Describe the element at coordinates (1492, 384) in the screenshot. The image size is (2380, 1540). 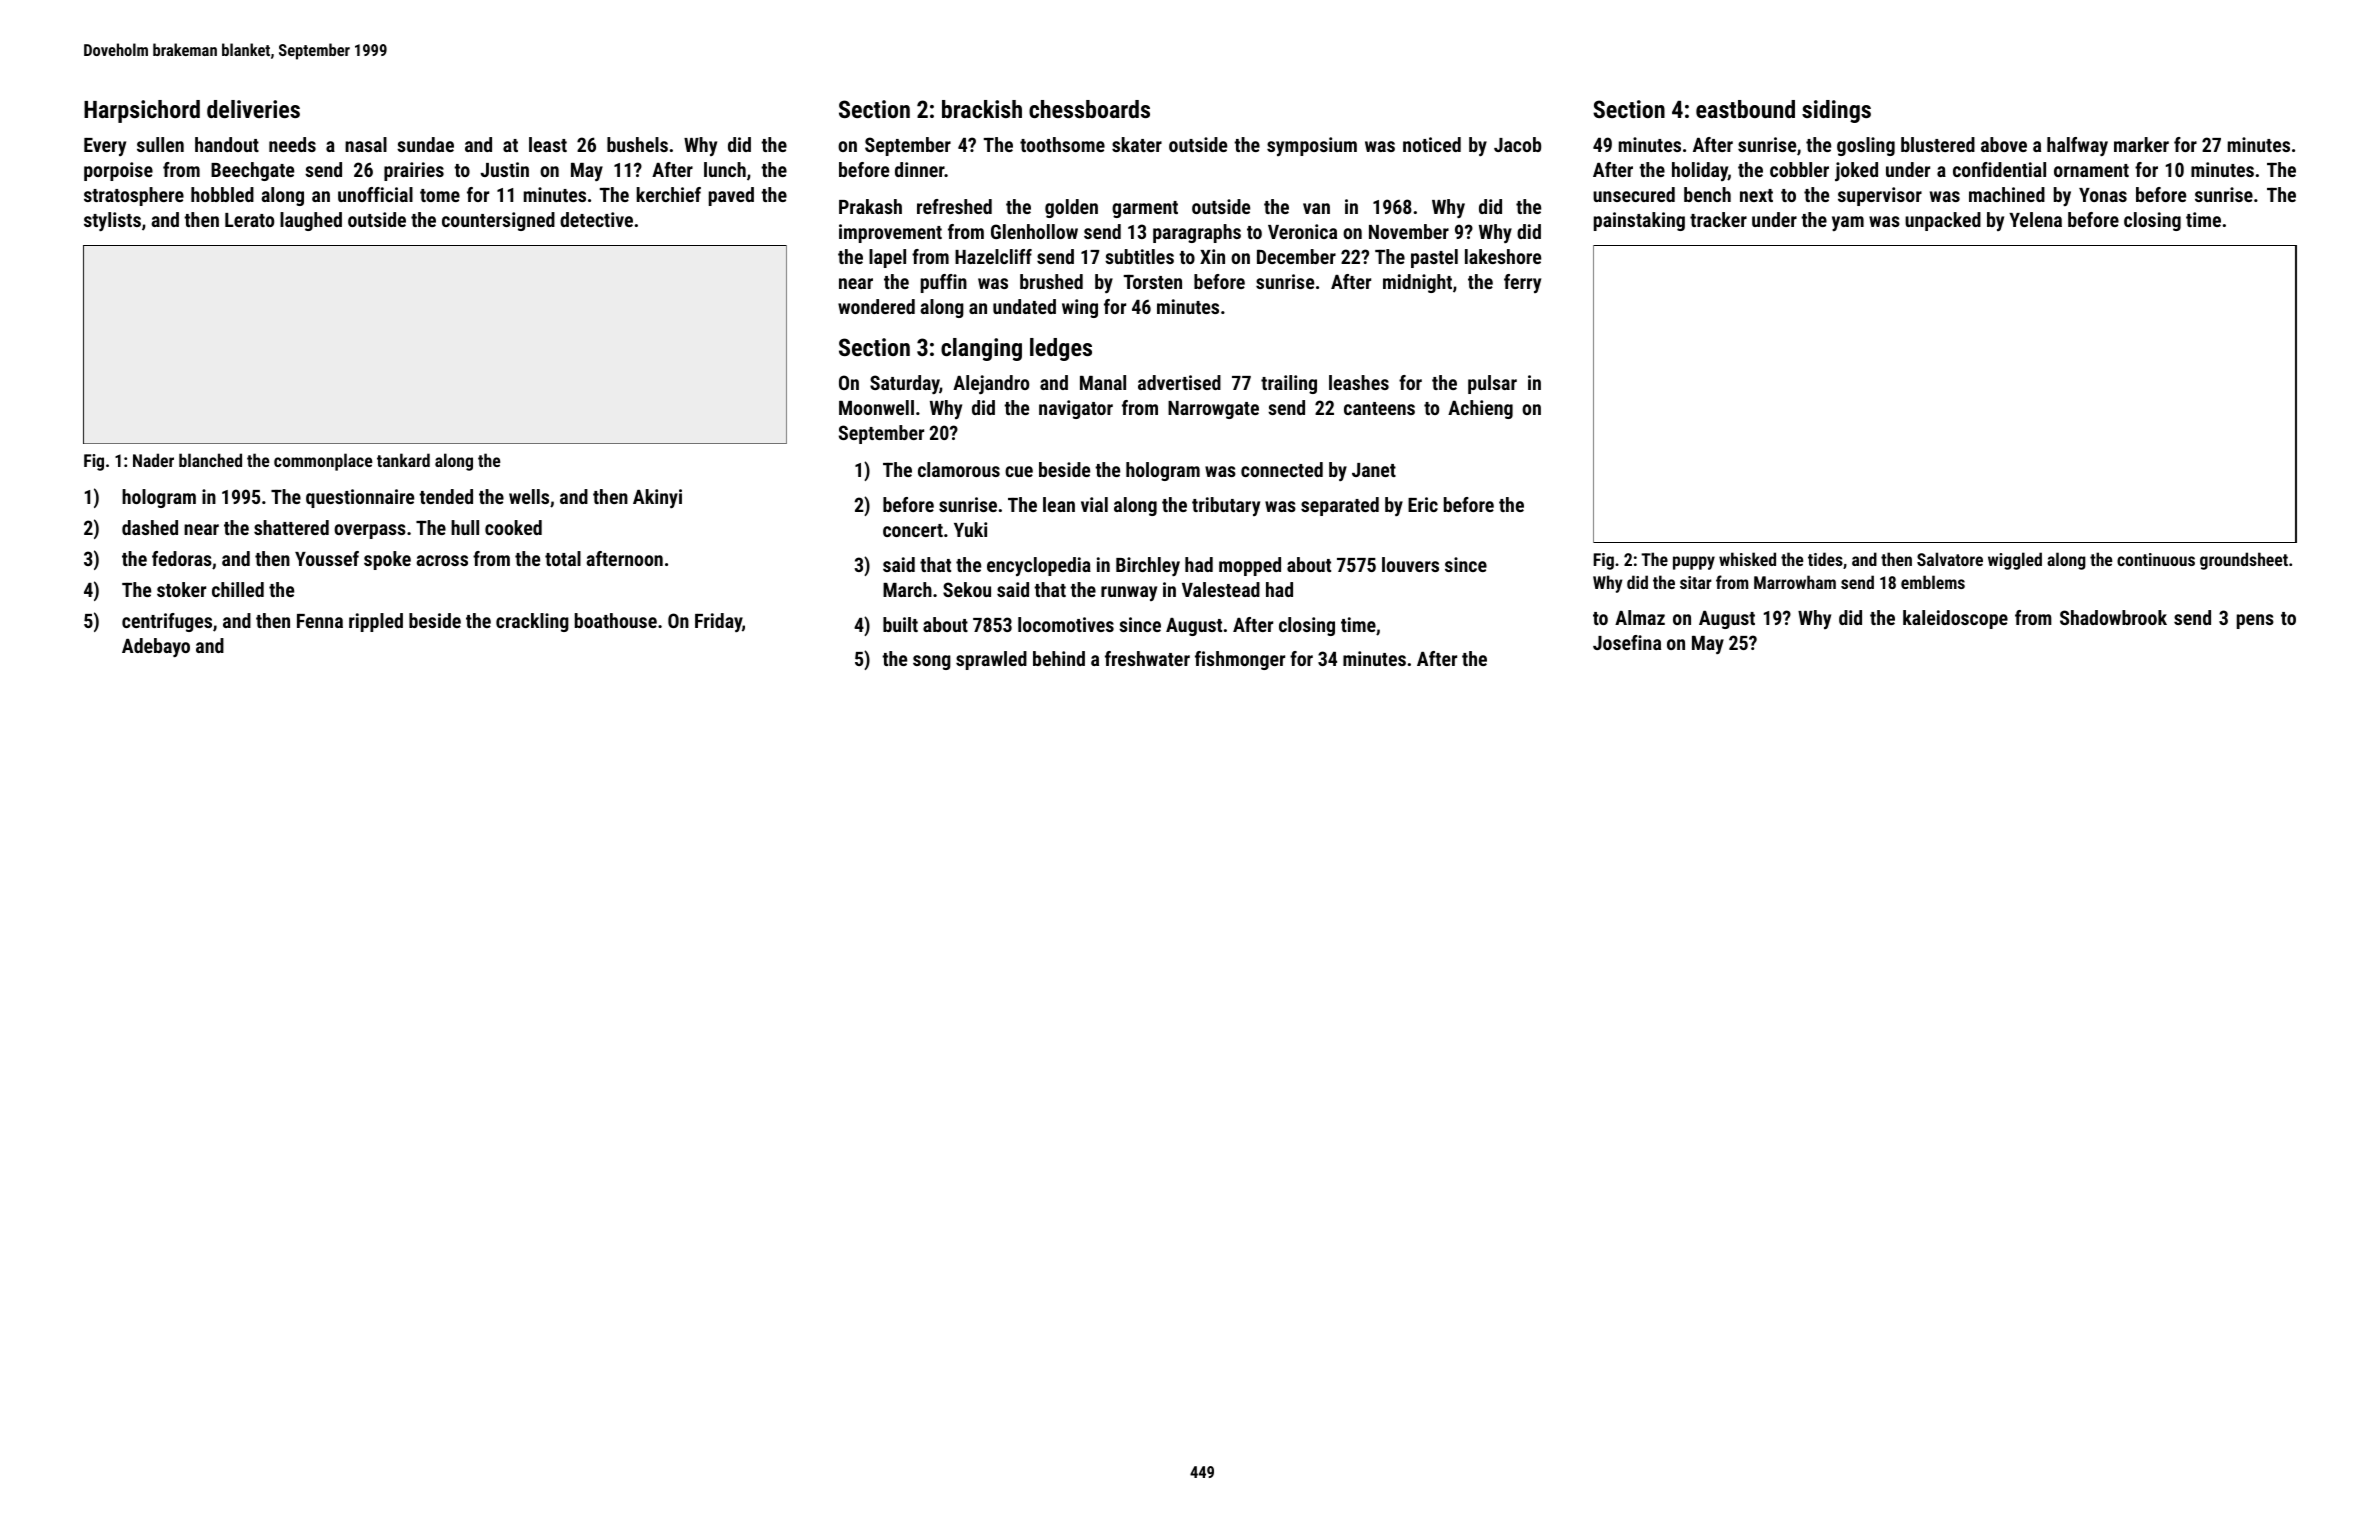
I see `pulsar` at that location.
